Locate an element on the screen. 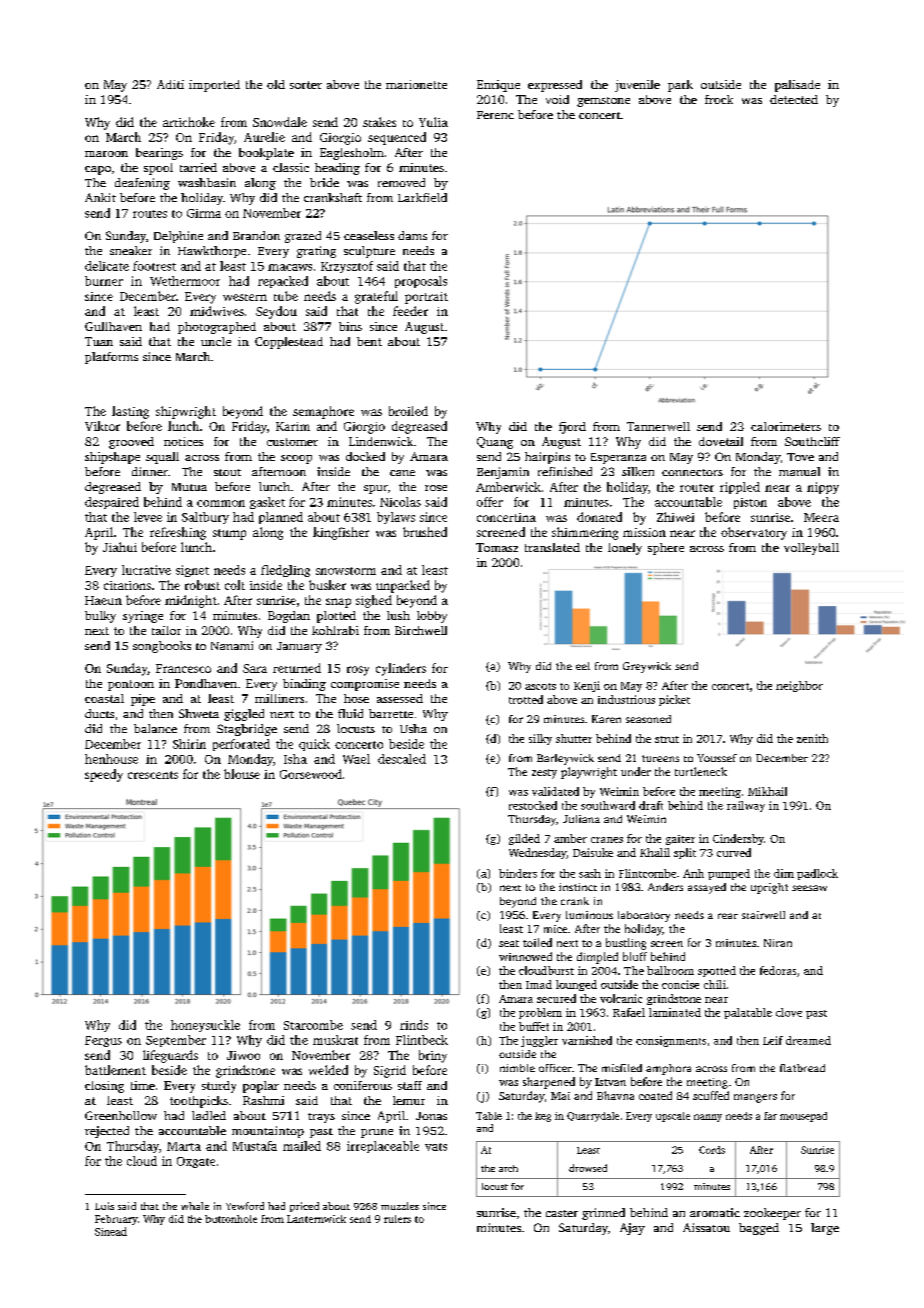 Image resolution: width=924 pixels, height=1308 pixels. zookeeper is located at coordinates (772, 1214).
